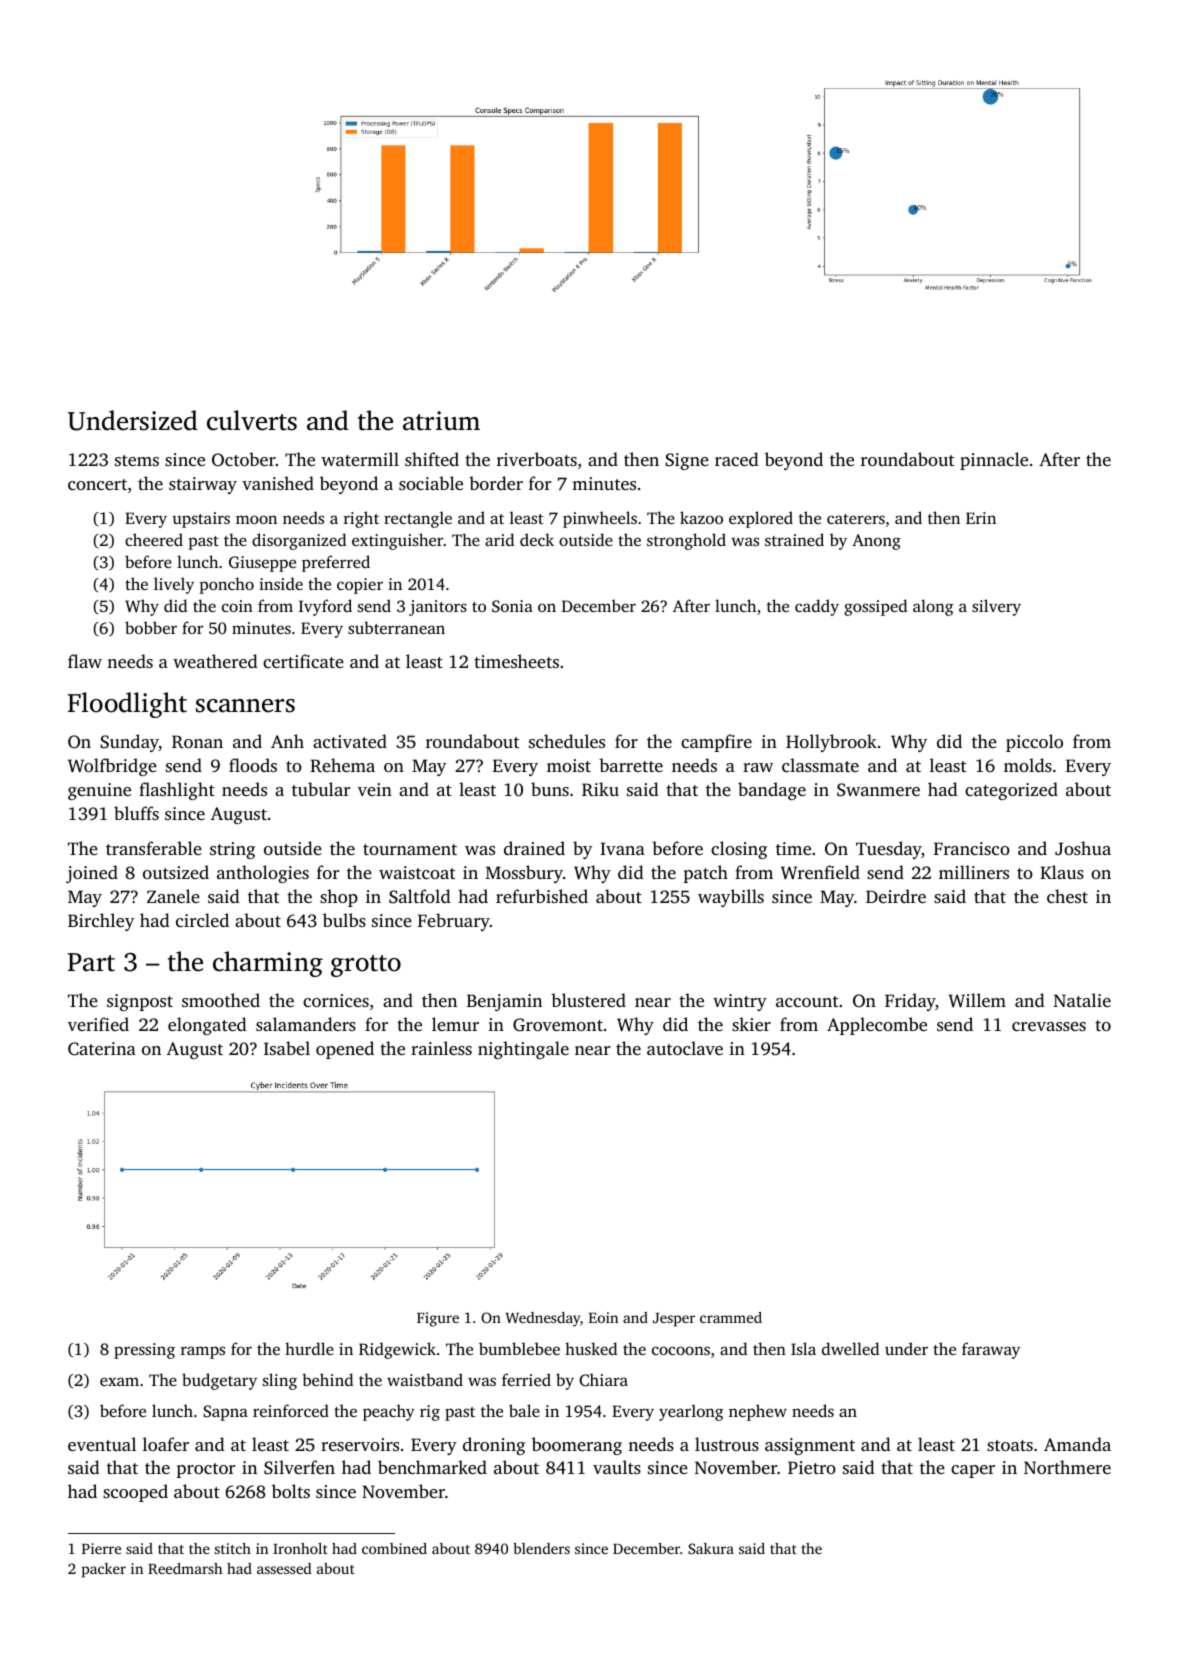 The height and width of the screenshot is (1668, 1179). I want to click on Swanmere, so click(878, 790).
